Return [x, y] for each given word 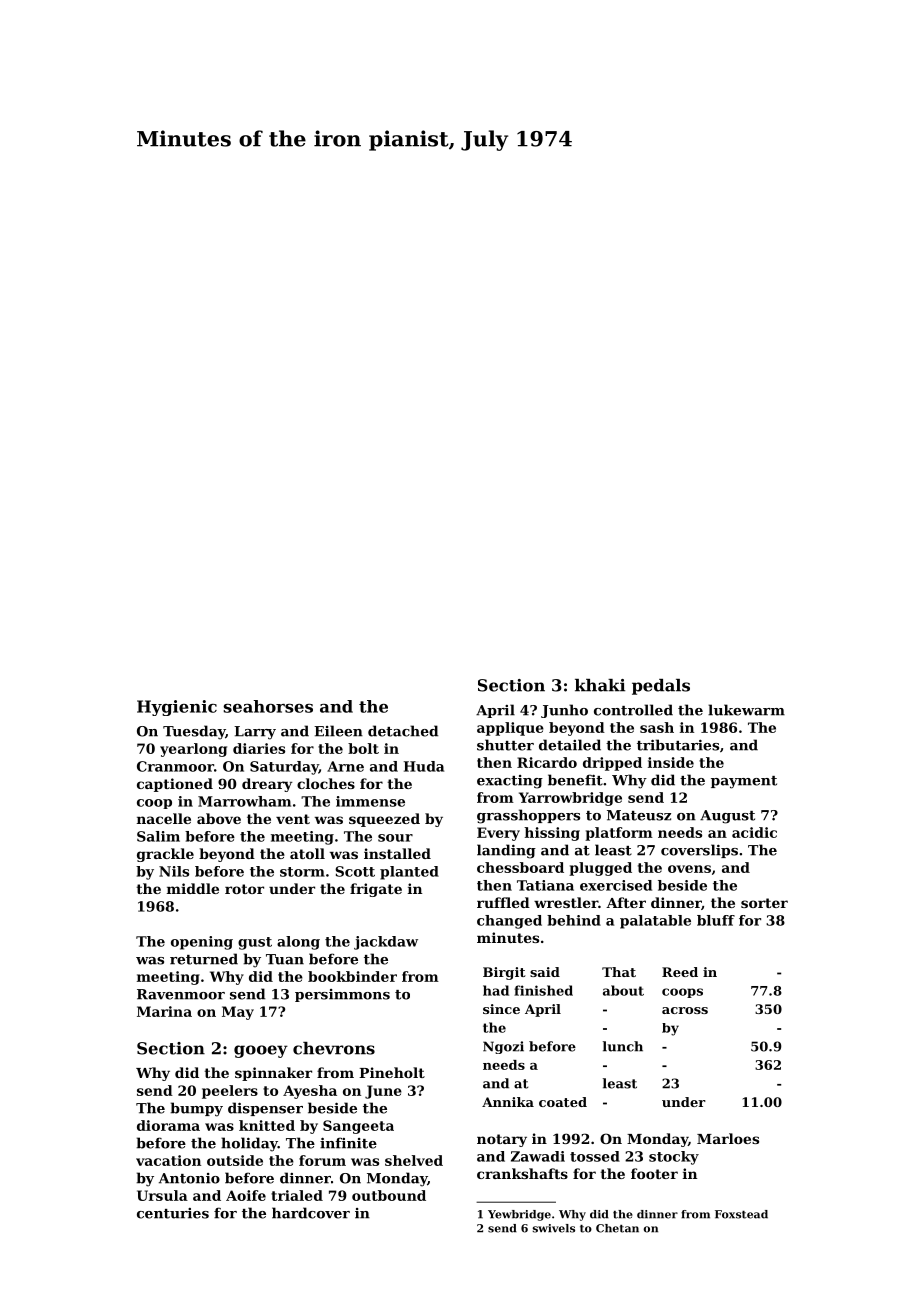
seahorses [268, 706]
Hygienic [177, 708]
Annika [508, 1102]
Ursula [162, 1195]
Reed [680, 972]
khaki [600, 685]
